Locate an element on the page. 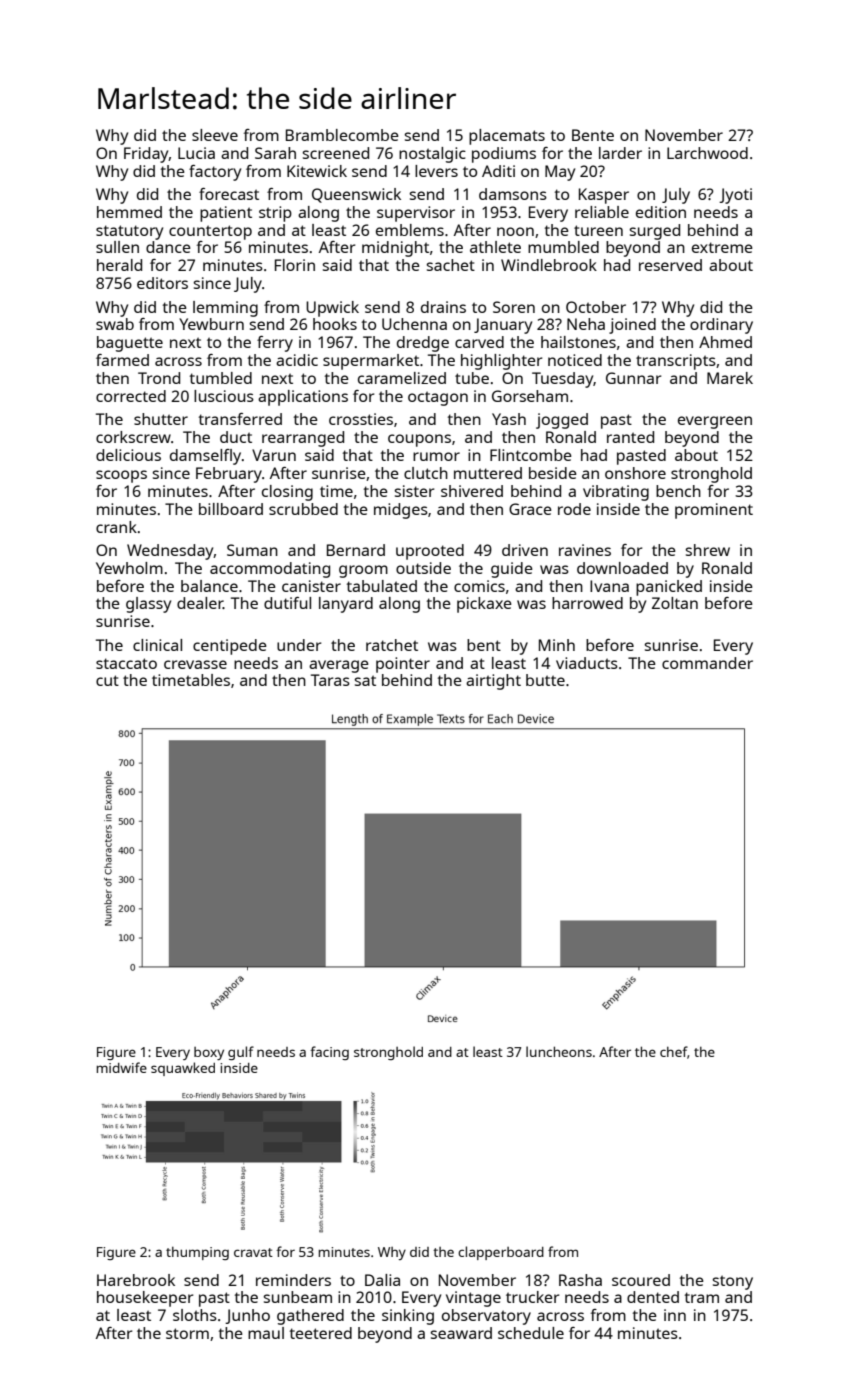 This page has width=849, height=1400. balance is located at coordinates (209, 586).
